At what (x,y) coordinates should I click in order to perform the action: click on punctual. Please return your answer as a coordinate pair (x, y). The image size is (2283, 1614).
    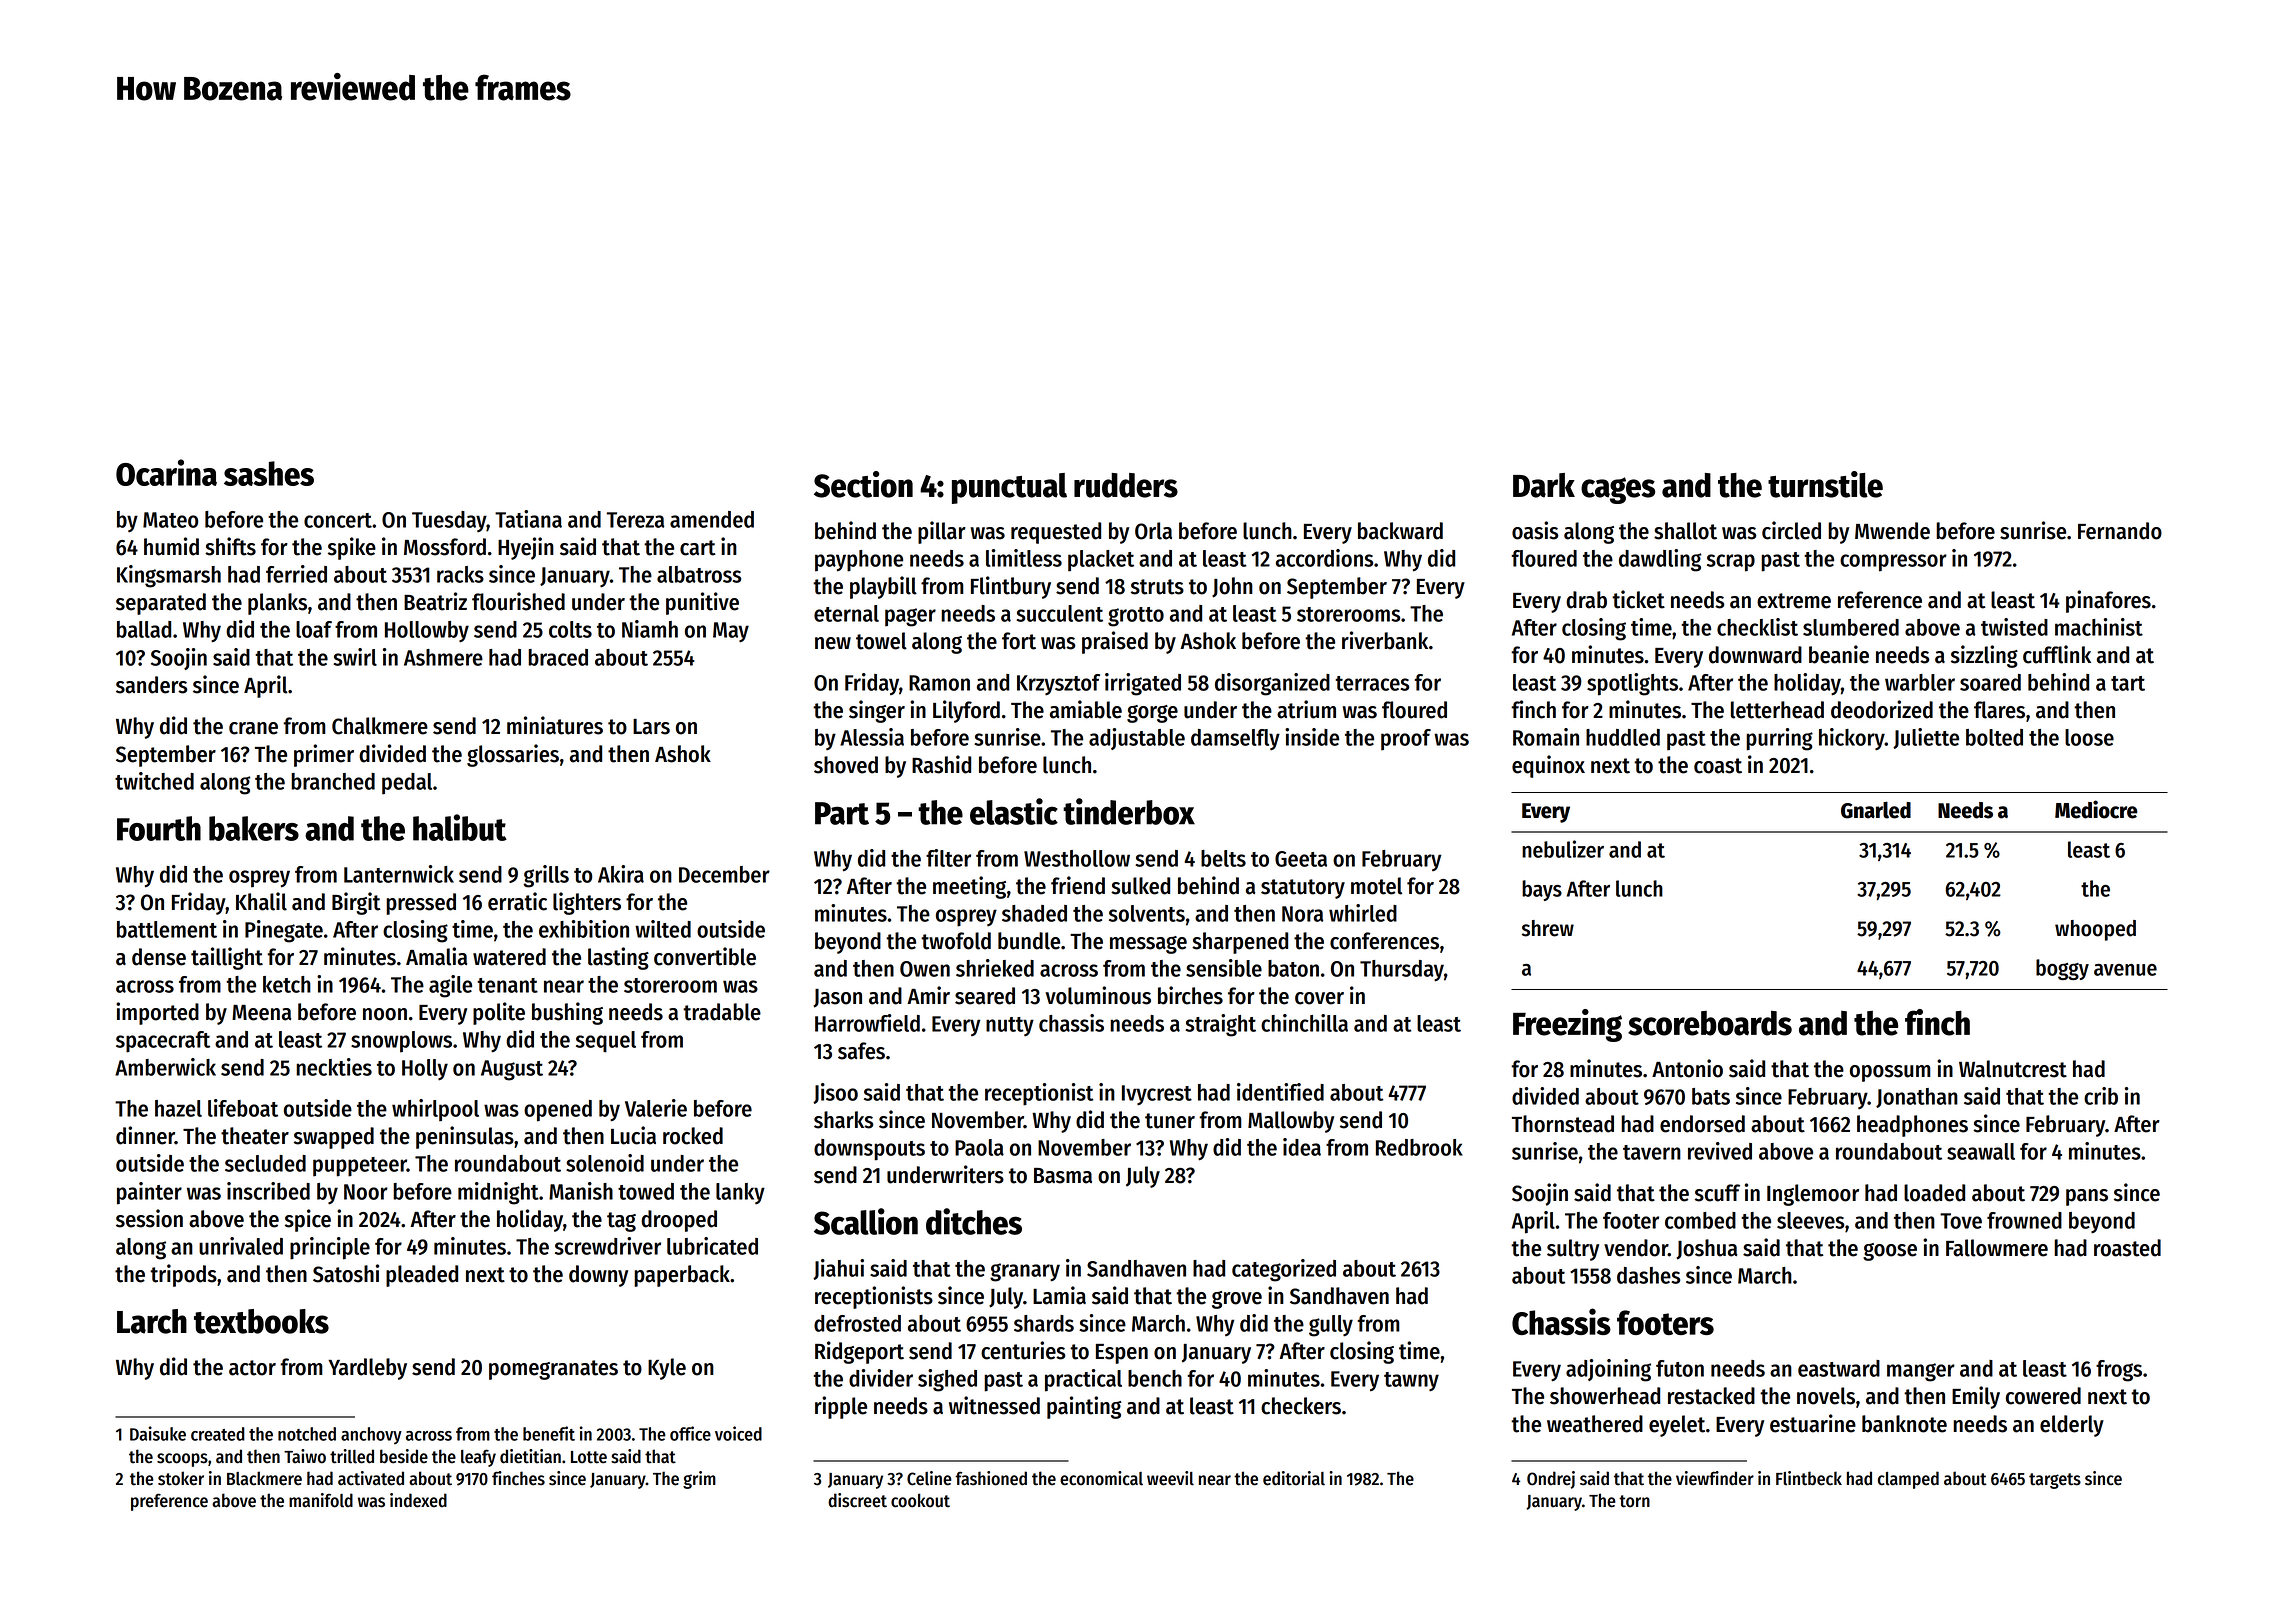
    Looking at the image, I should click on (1009, 488).
